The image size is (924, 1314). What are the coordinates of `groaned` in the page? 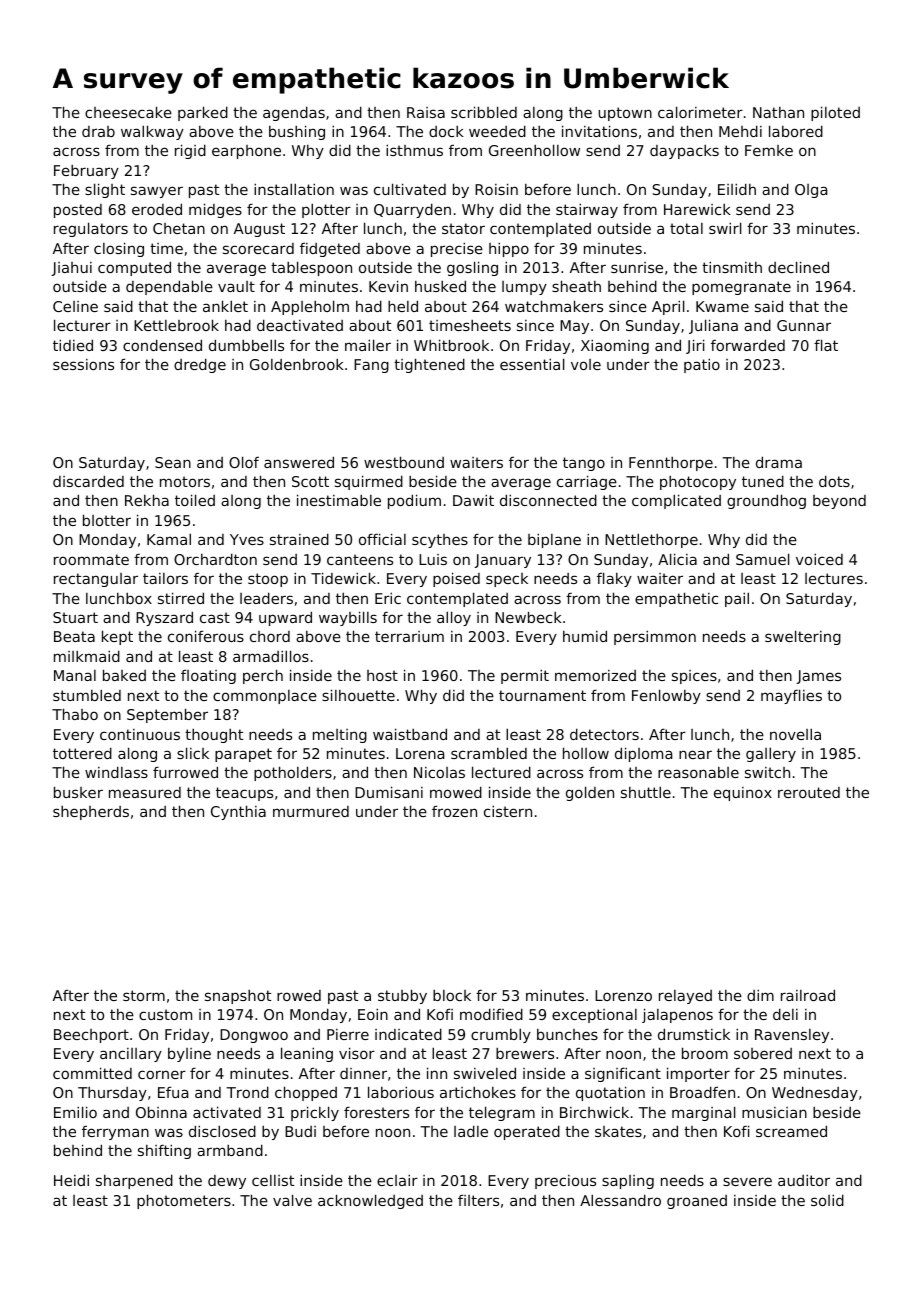 It's located at (697, 1202).
